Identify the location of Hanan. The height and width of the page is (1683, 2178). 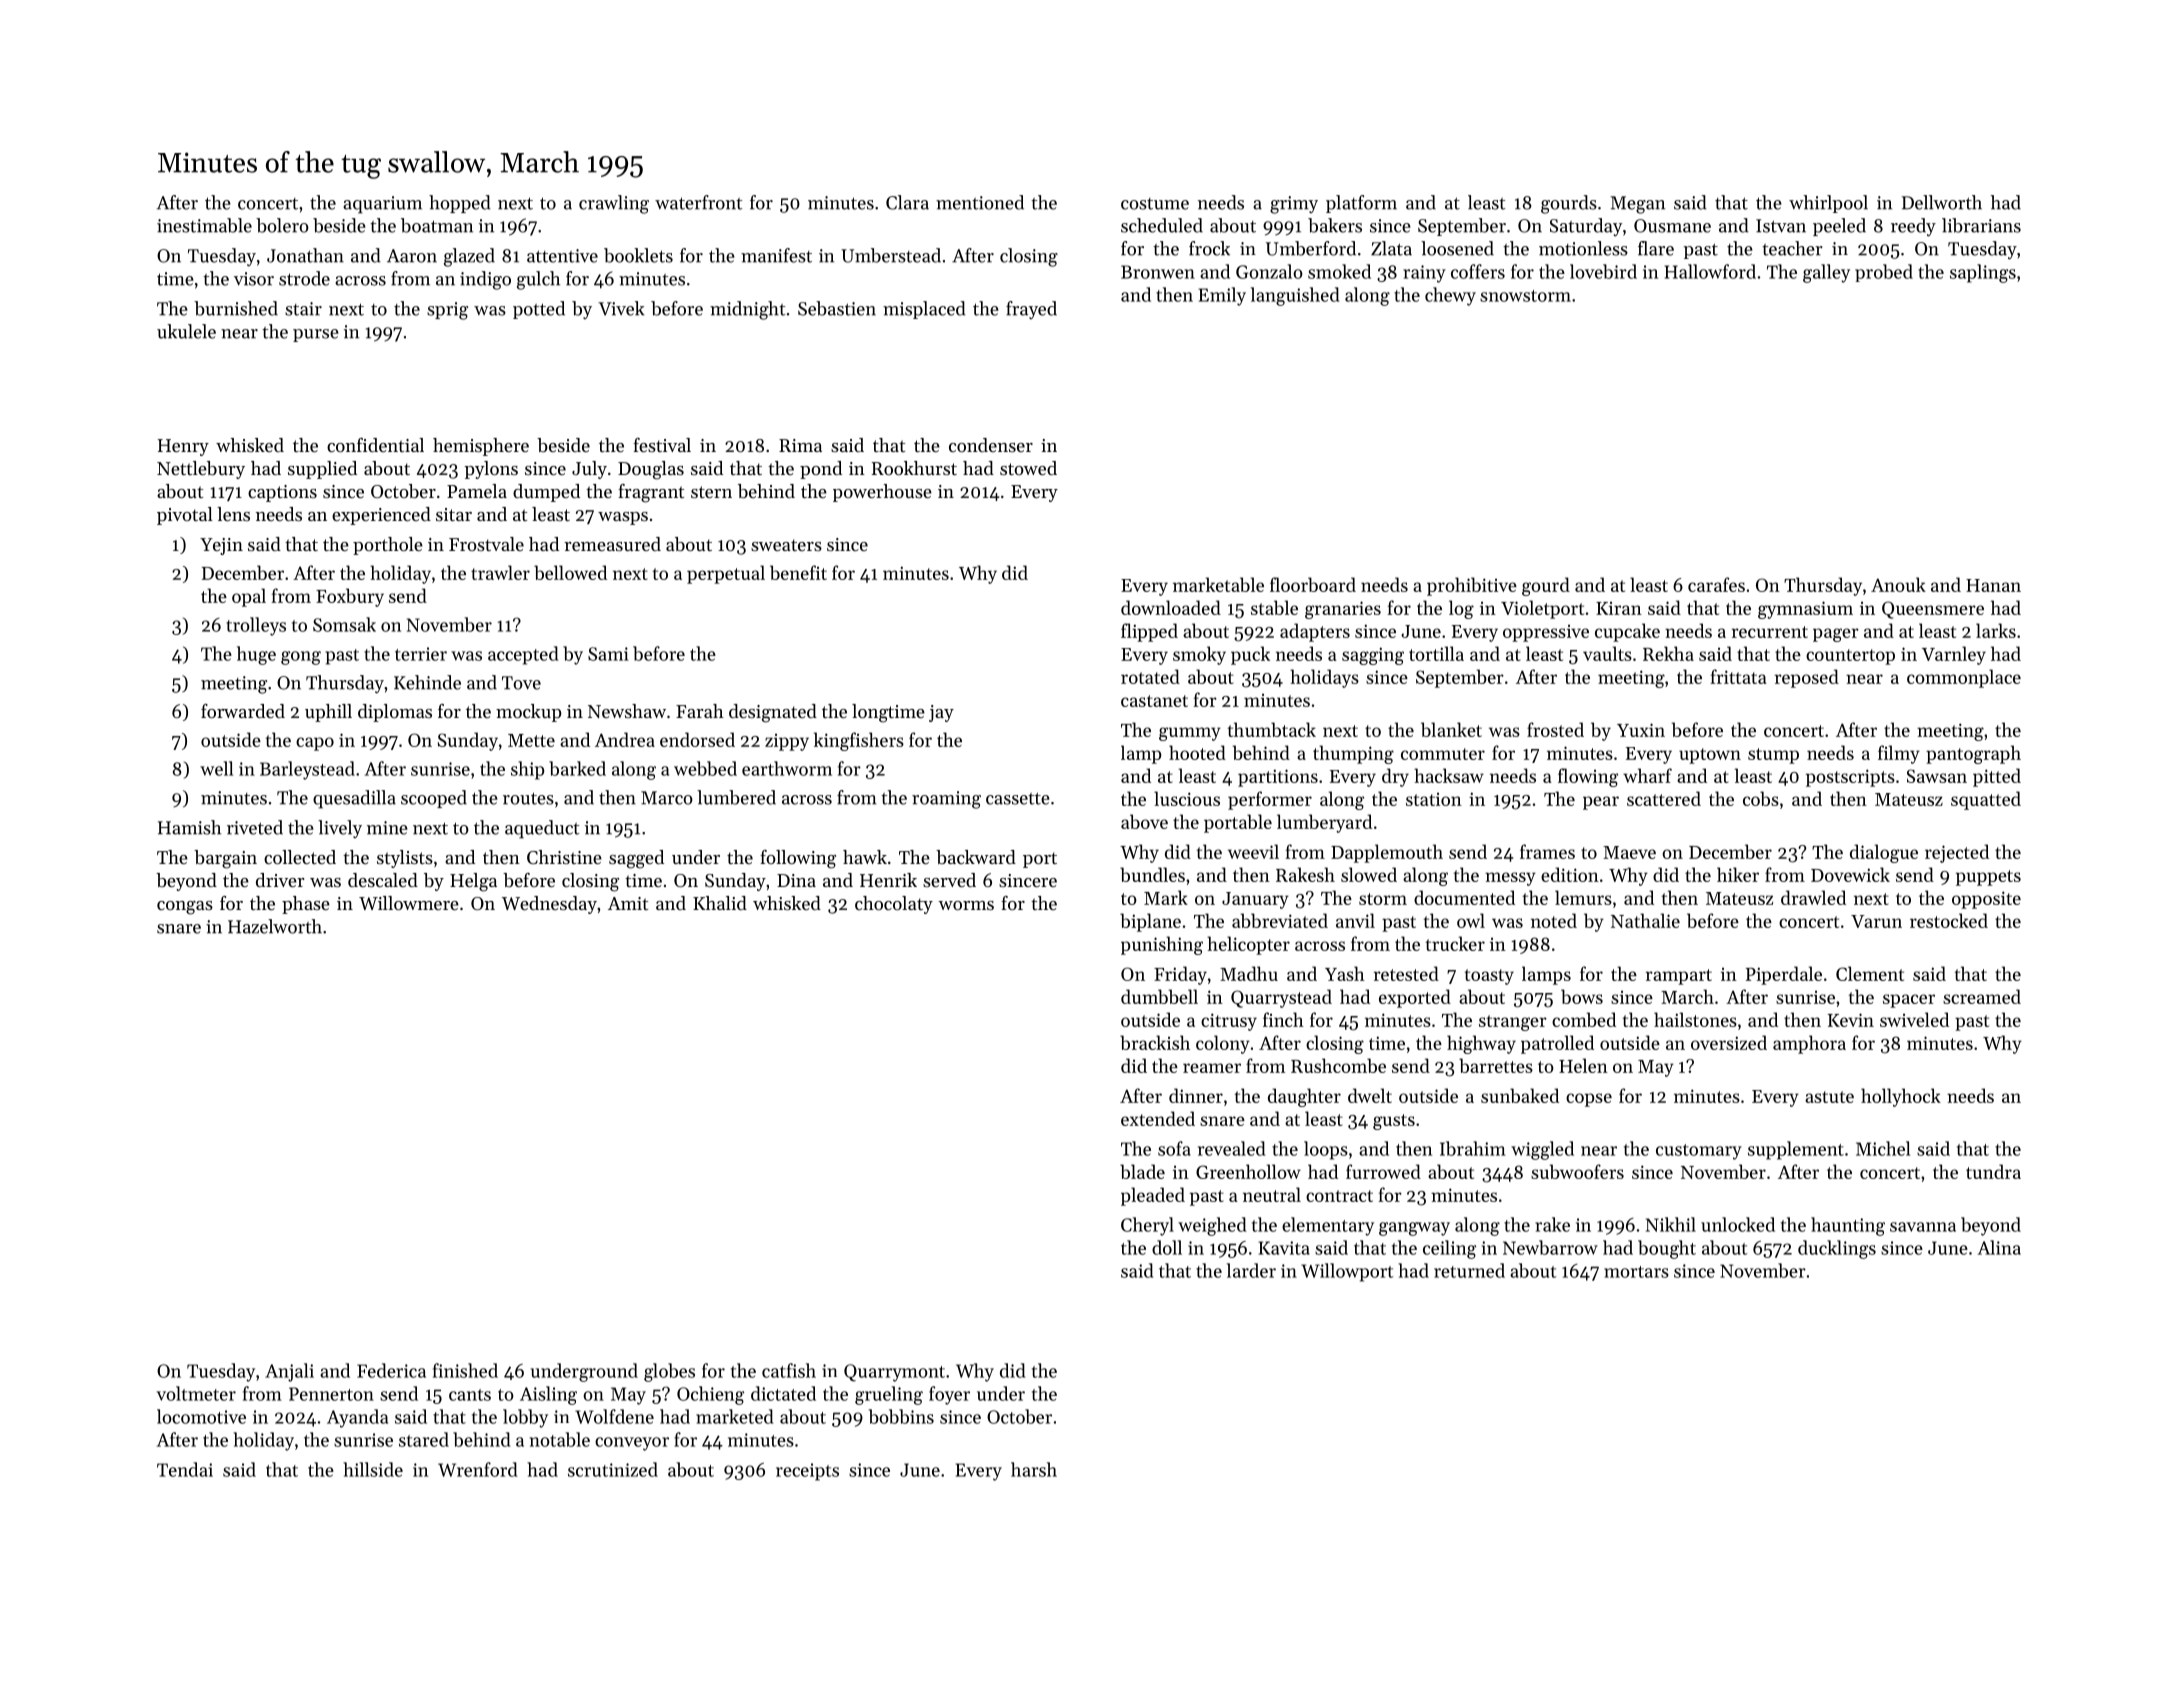
(1993, 585).
